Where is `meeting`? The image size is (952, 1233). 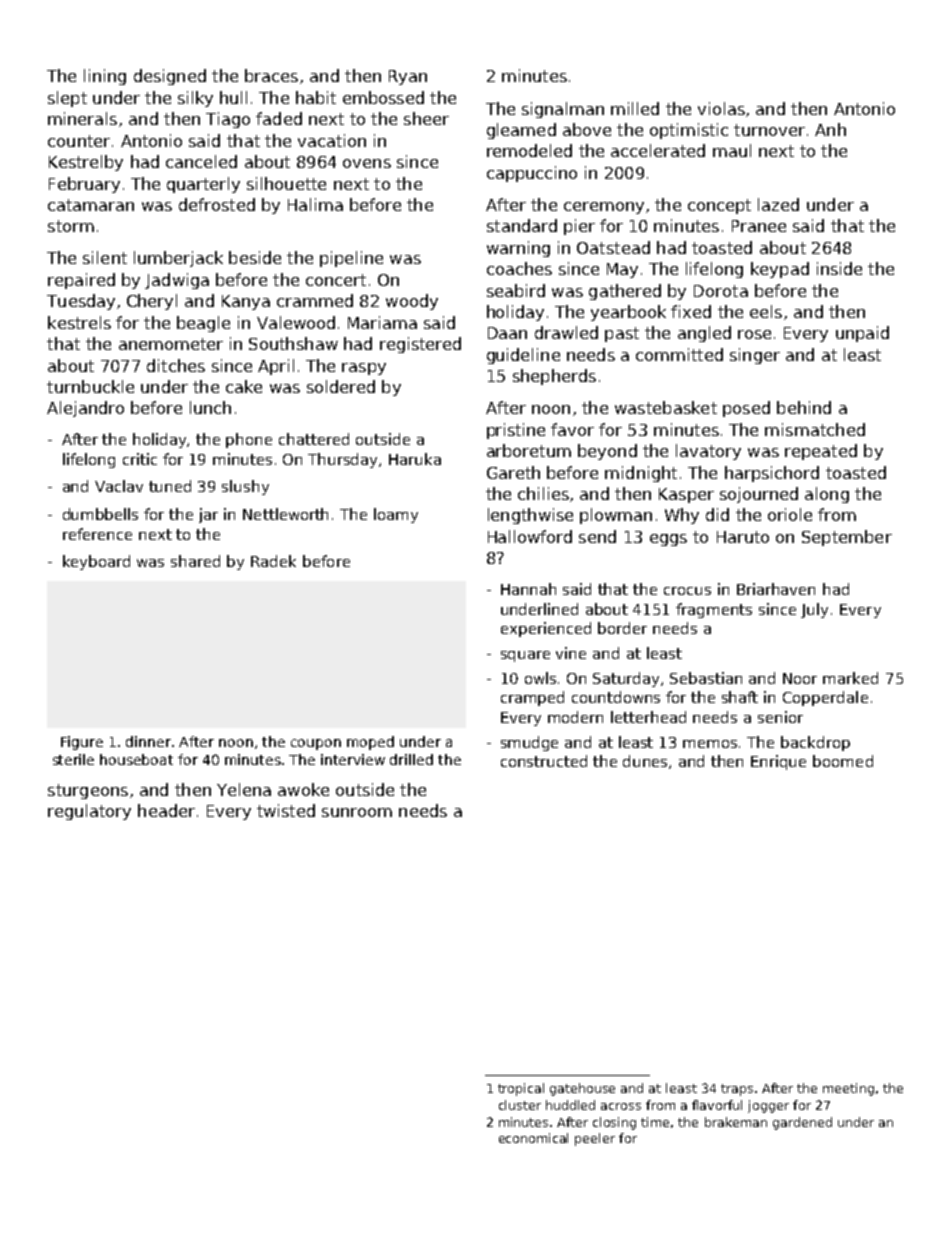 meeting is located at coordinates (848, 1089).
